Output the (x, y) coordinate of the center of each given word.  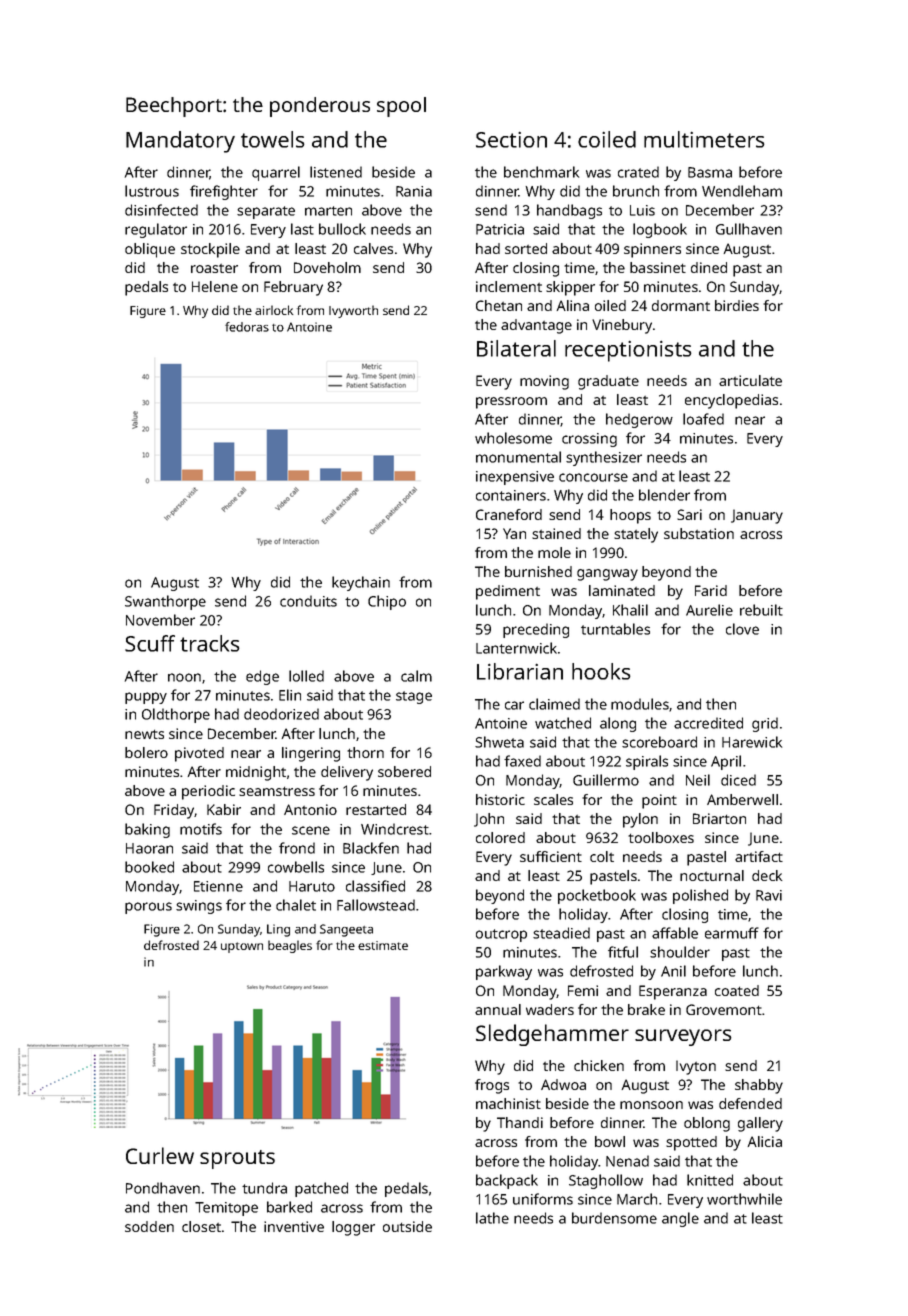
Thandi (520, 1122)
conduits (308, 601)
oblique (150, 250)
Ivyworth (353, 311)
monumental (518, 457)
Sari (689, 514)
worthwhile (744, 1199)
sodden (149, 1226)
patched (321, 1189)
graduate (608, 382)
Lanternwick (516, 648)
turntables (615, 629)
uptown (242, 947)
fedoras (247, 327)
